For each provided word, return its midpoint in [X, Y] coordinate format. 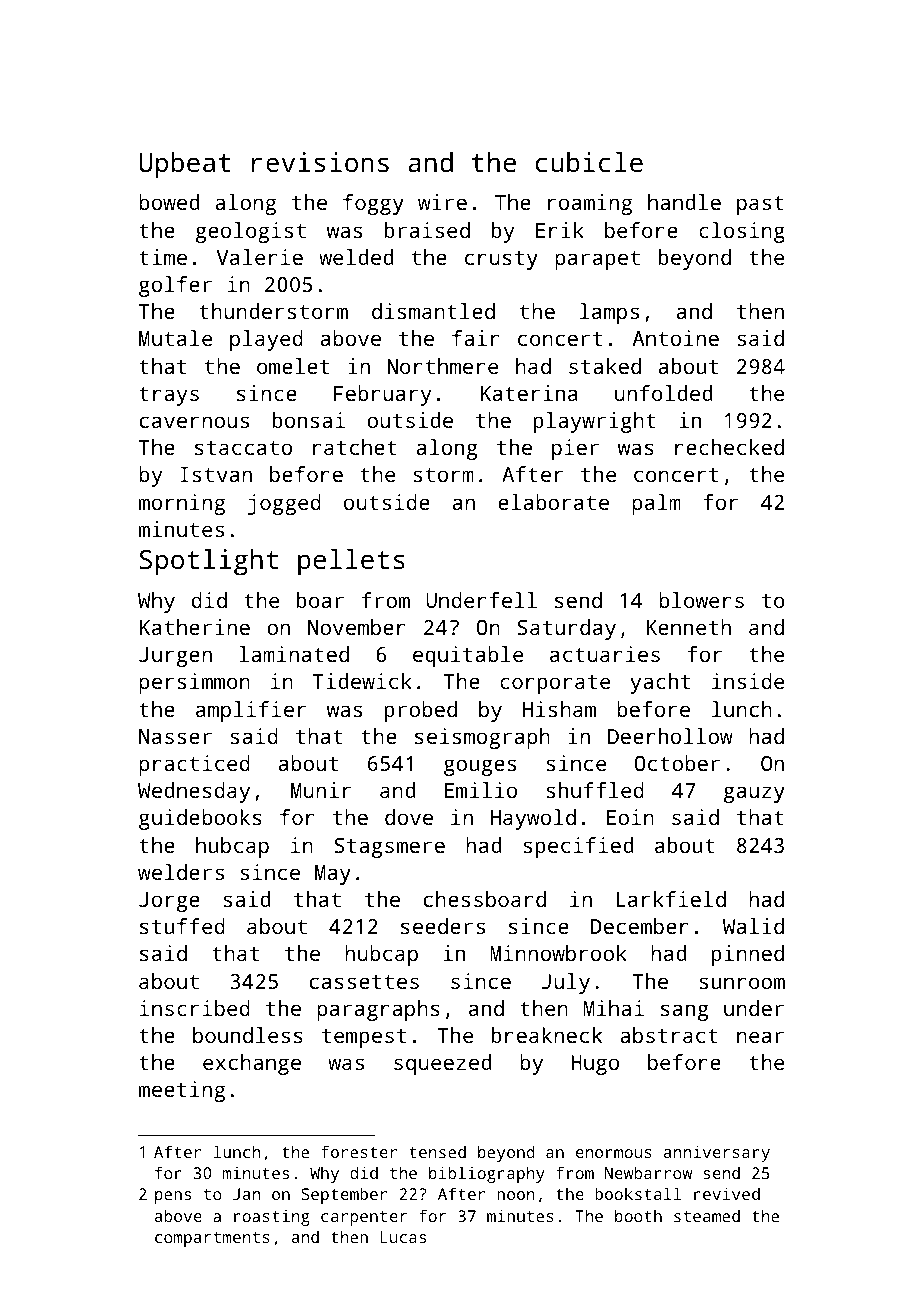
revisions [320, 162]
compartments [212, 1239]
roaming [590, 204]
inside [748, 681]
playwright [595, 422]
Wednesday [194, 792]
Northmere [443, 366]
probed [421, 711]
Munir [321, 790]
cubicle [589, 162]
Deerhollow [670, 736]
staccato [243, 448]
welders [181, 872]
